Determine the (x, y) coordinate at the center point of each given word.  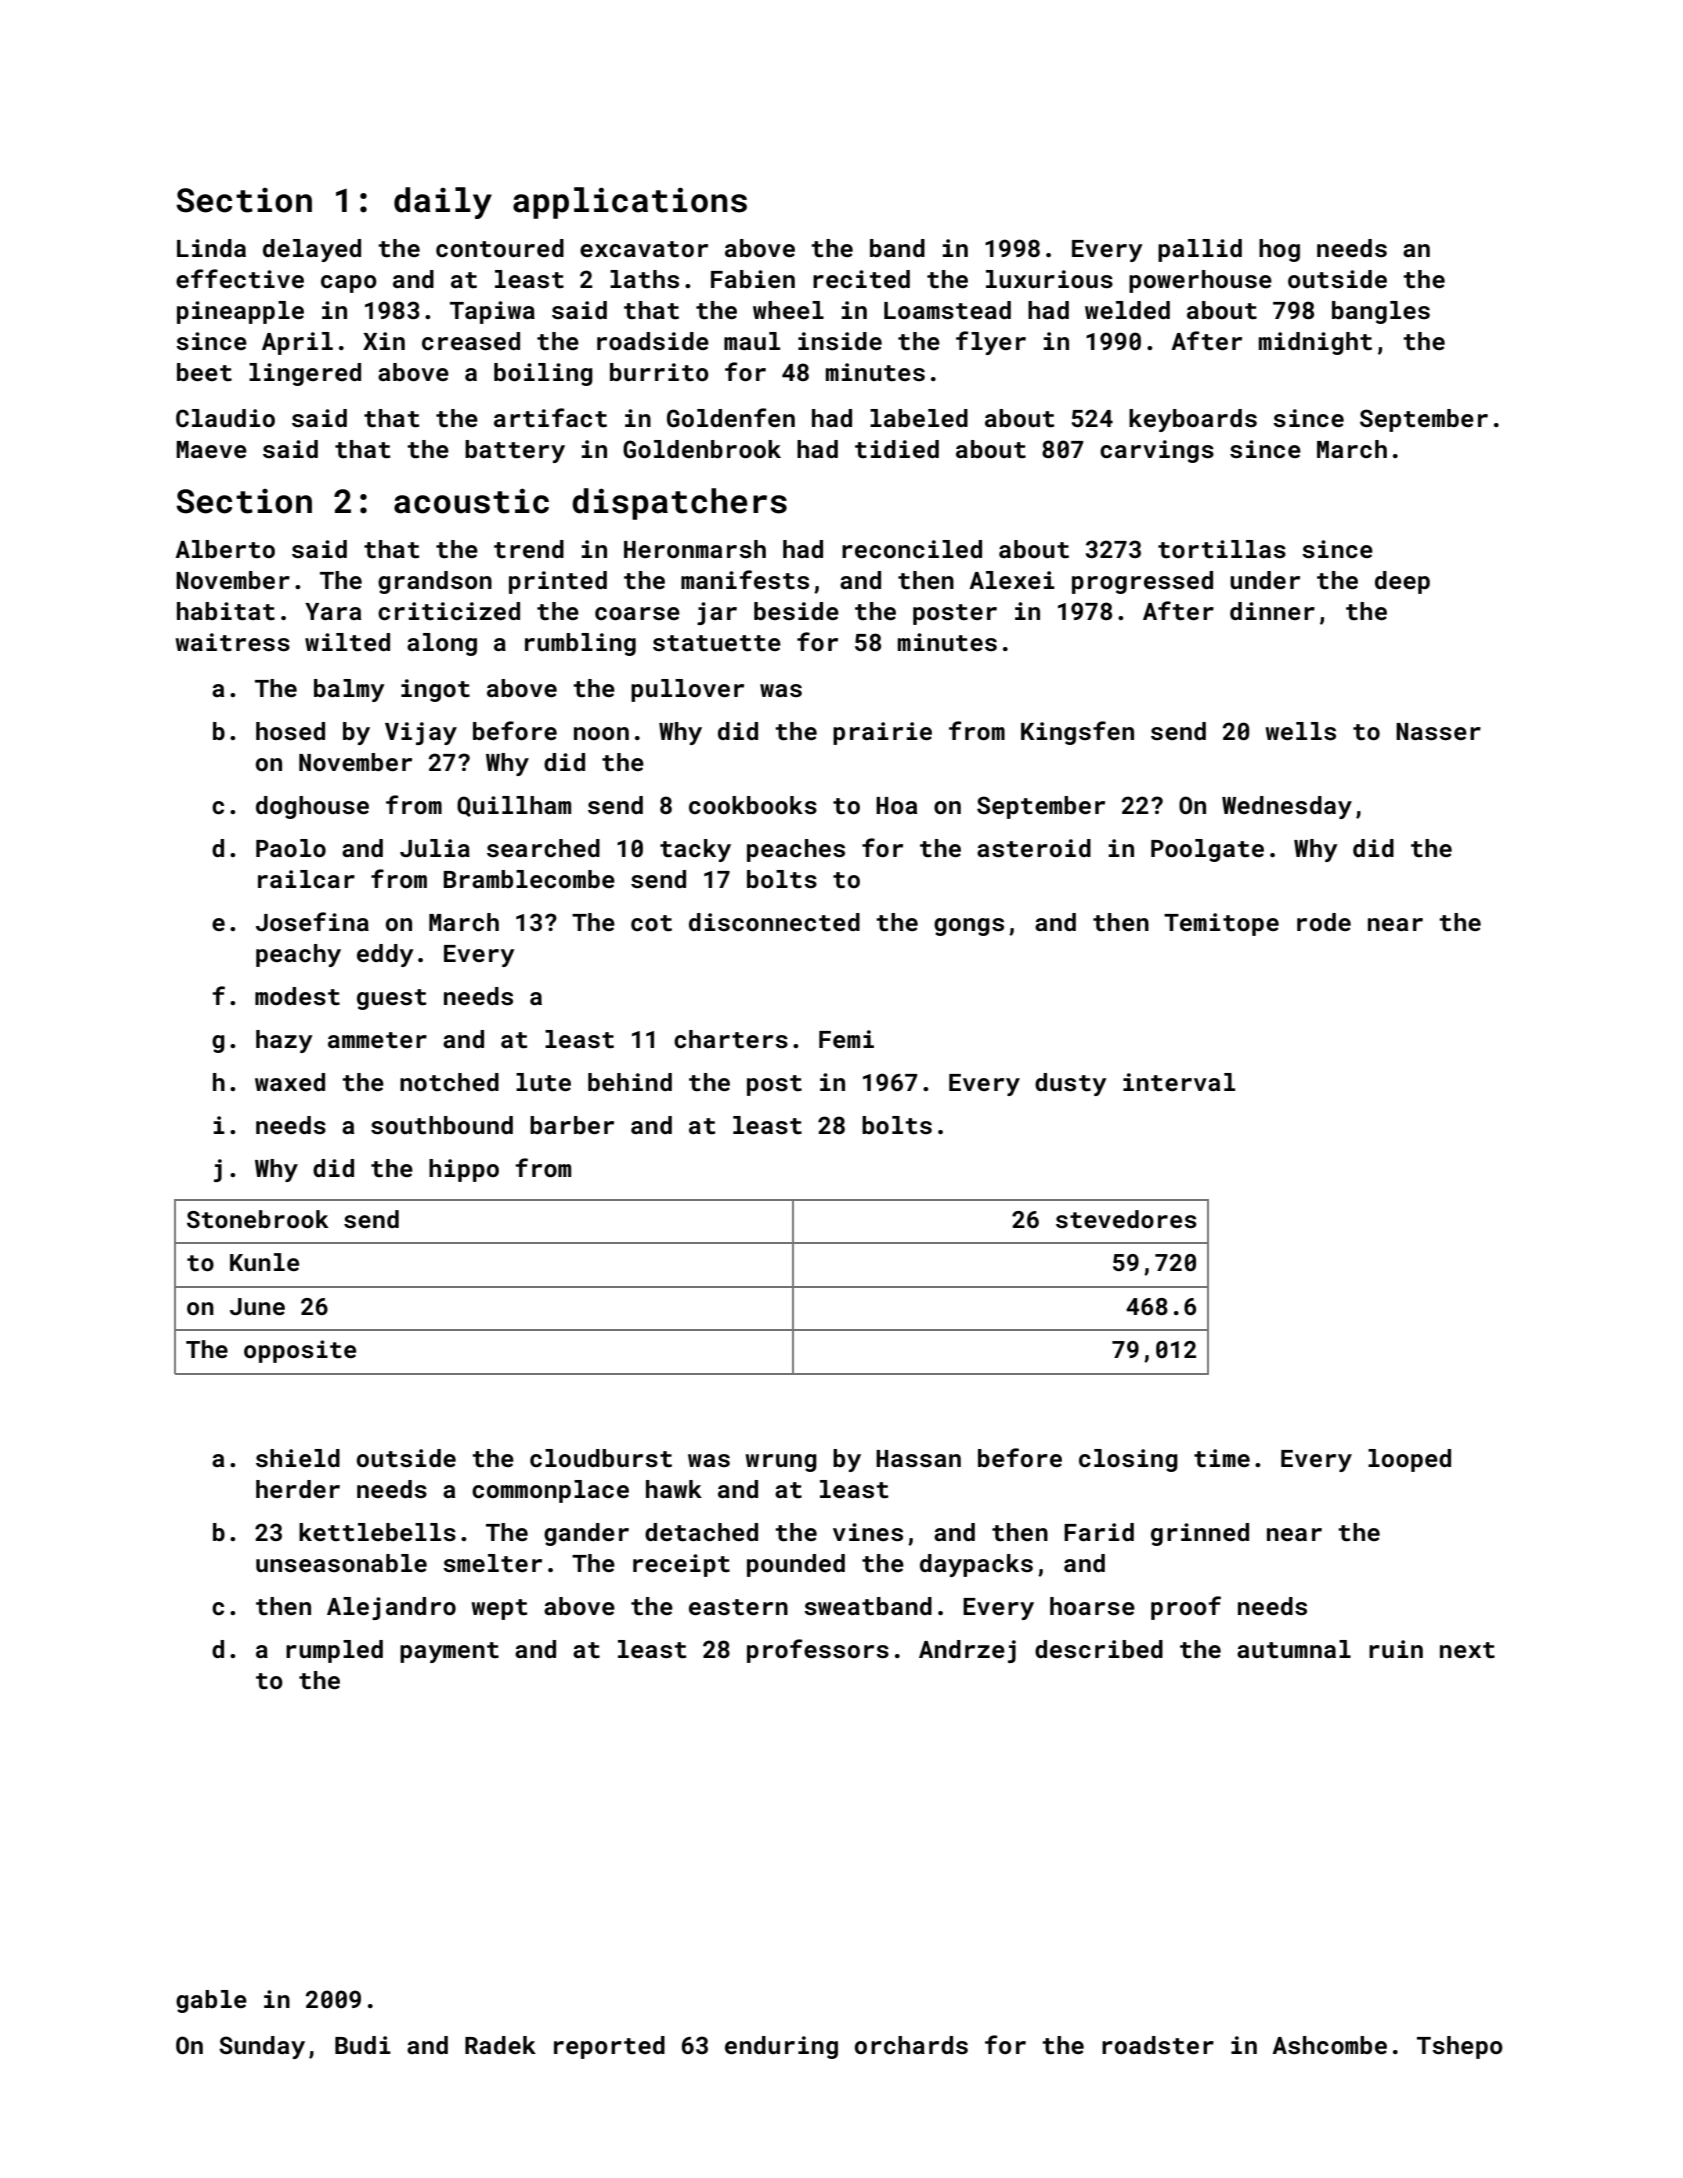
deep (1402, 582)
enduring (781, 2047)
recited (861, 279)
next (1467, 1650)
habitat (226, 611)
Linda (211, 248)
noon (601, 733)
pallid (1200, 250)
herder (298, 1489)
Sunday (262, 2047)
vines (868, 1532)
